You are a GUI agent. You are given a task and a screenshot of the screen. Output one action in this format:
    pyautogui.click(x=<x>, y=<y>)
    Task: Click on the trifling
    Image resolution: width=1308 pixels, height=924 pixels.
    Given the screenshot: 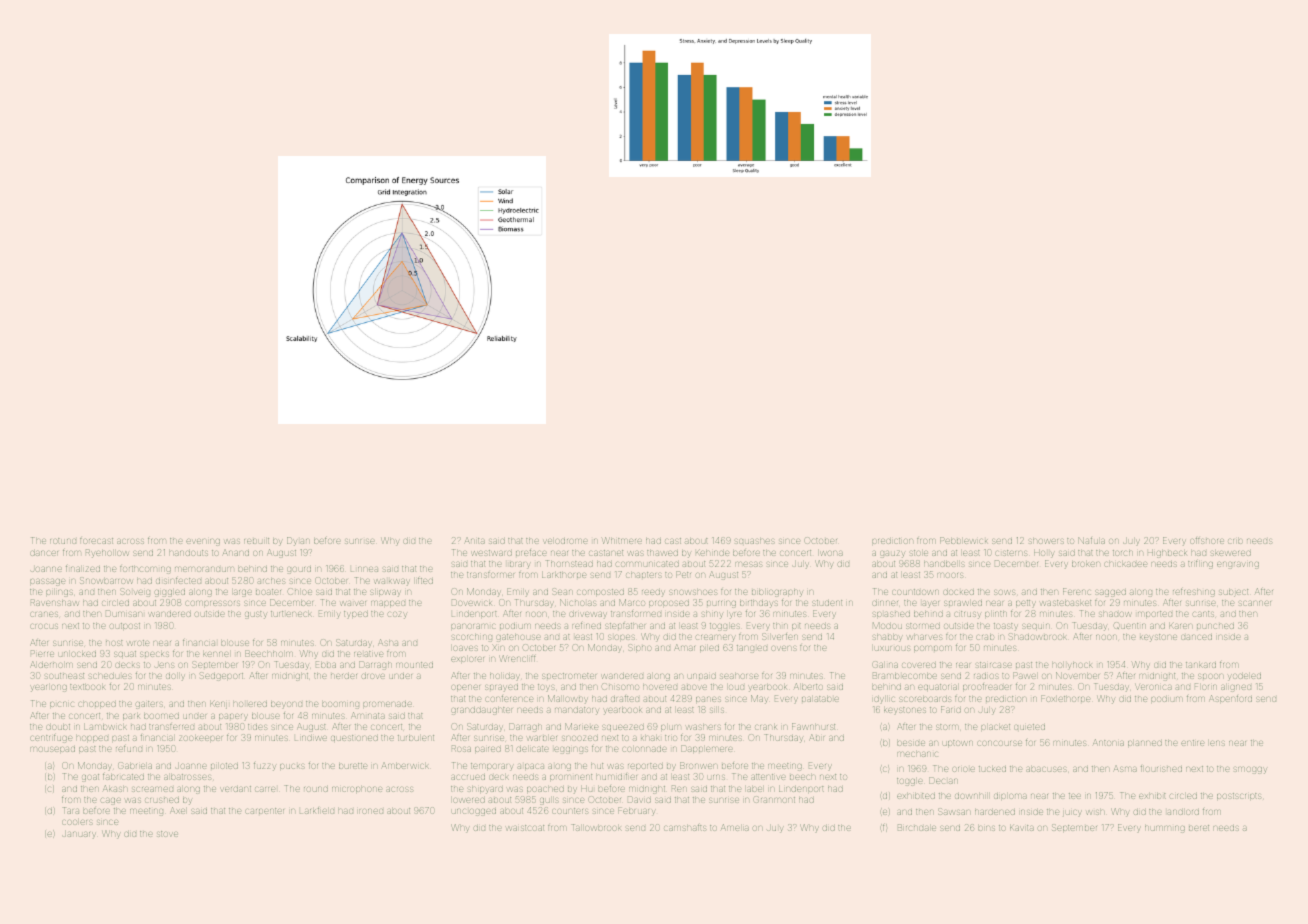 What is the action you would take?
    pyautogui.click(x=1200, y=565)
